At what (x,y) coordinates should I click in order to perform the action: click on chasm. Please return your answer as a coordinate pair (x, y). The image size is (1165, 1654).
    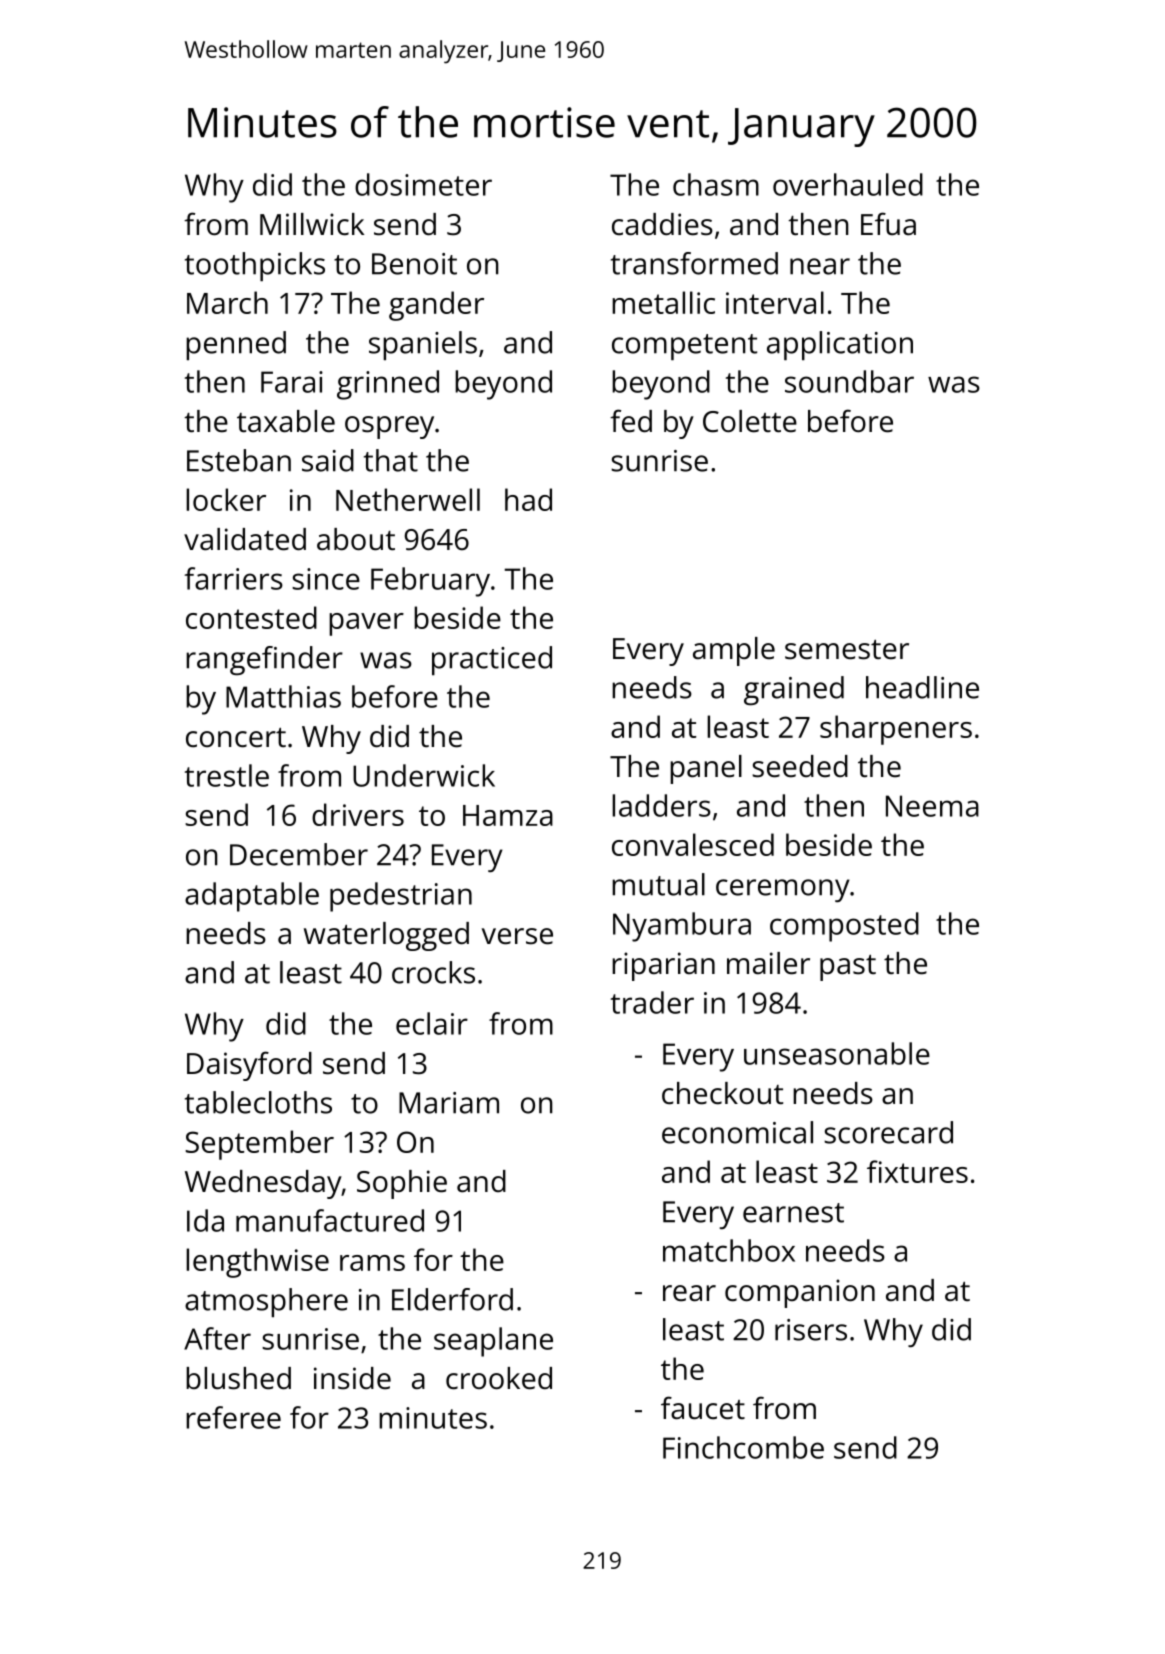
    Looking at the image, I should click on (716, 184).
